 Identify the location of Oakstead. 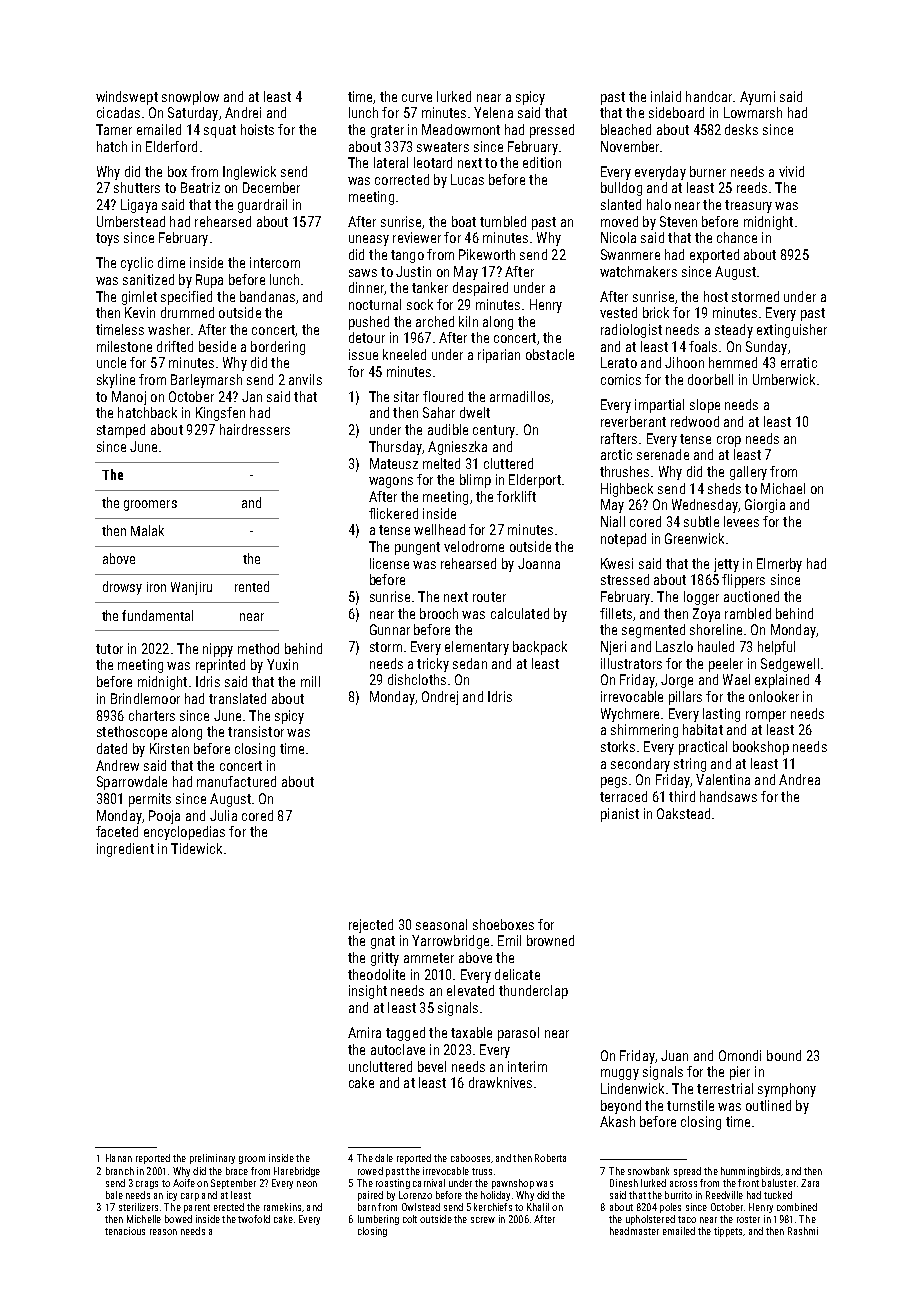
(683, 813).
